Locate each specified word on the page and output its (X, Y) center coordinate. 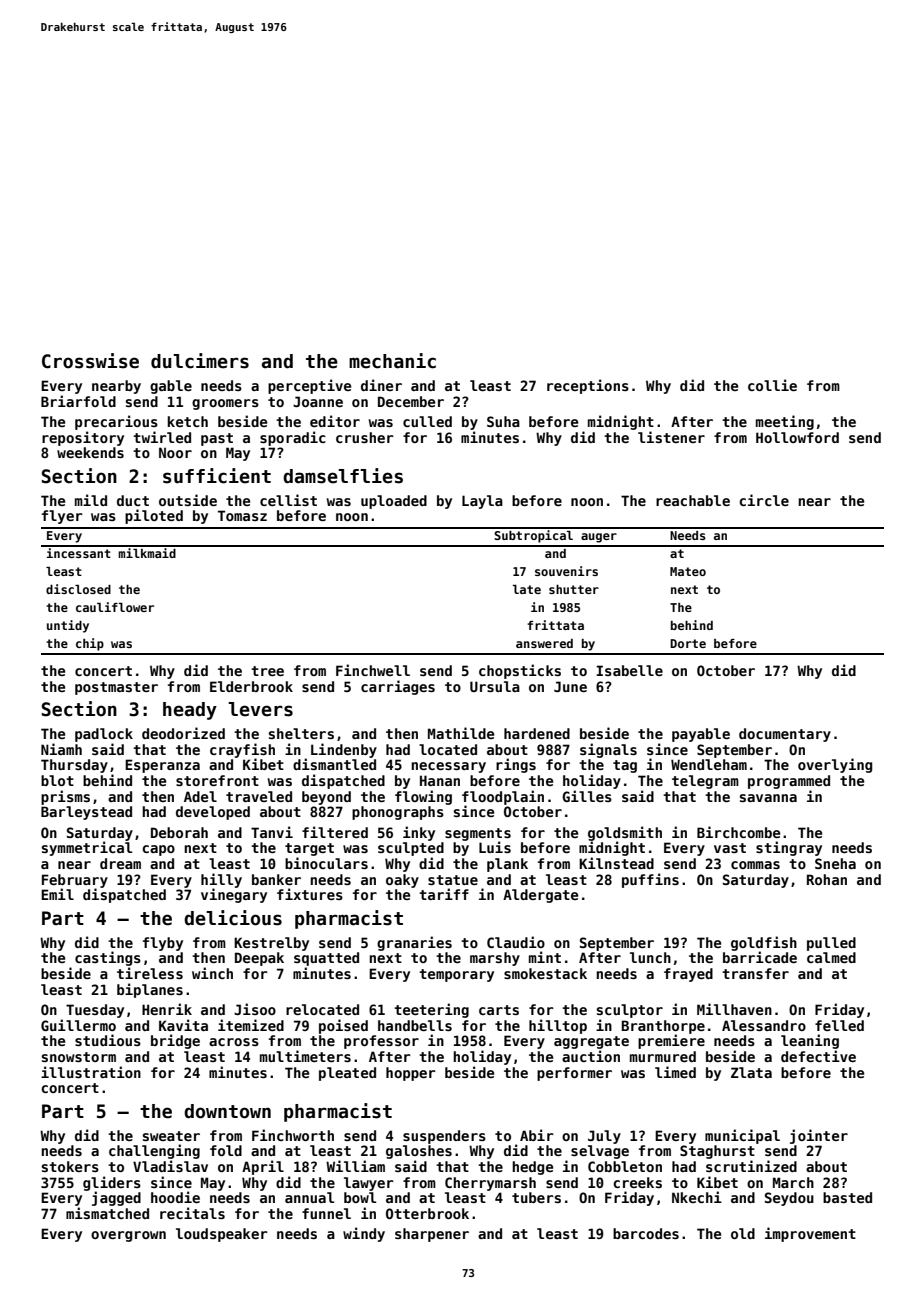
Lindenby (344, 750)
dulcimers (200, 361)
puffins (650, 880)
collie (772, 385)
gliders (112, 1183)
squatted (326, 959)
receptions (588, 386)
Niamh (61, 749)
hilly (221, 880)
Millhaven (734, 1009)
